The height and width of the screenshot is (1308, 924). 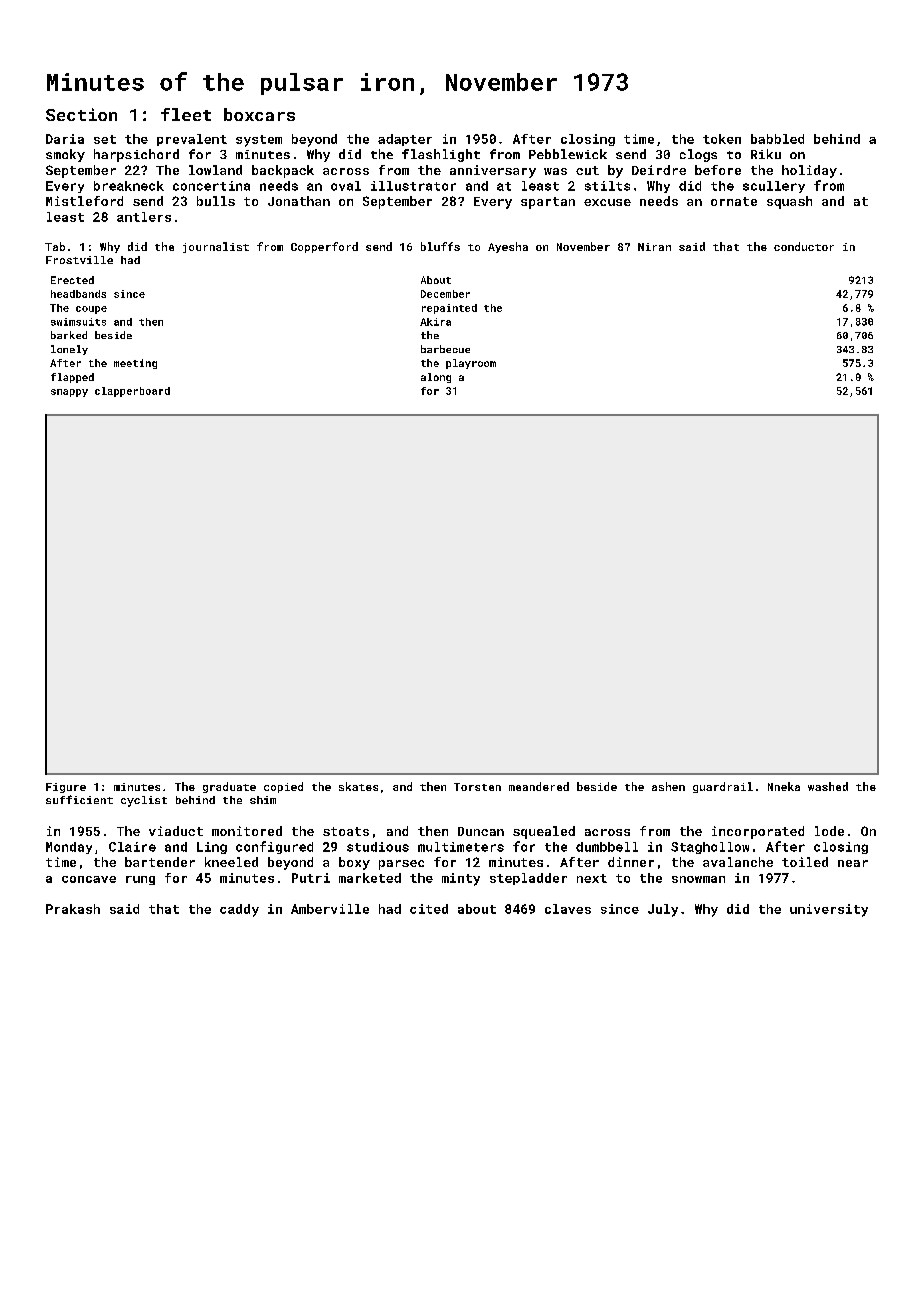 I want to click on viaduct, so click(x=176, y=831).
